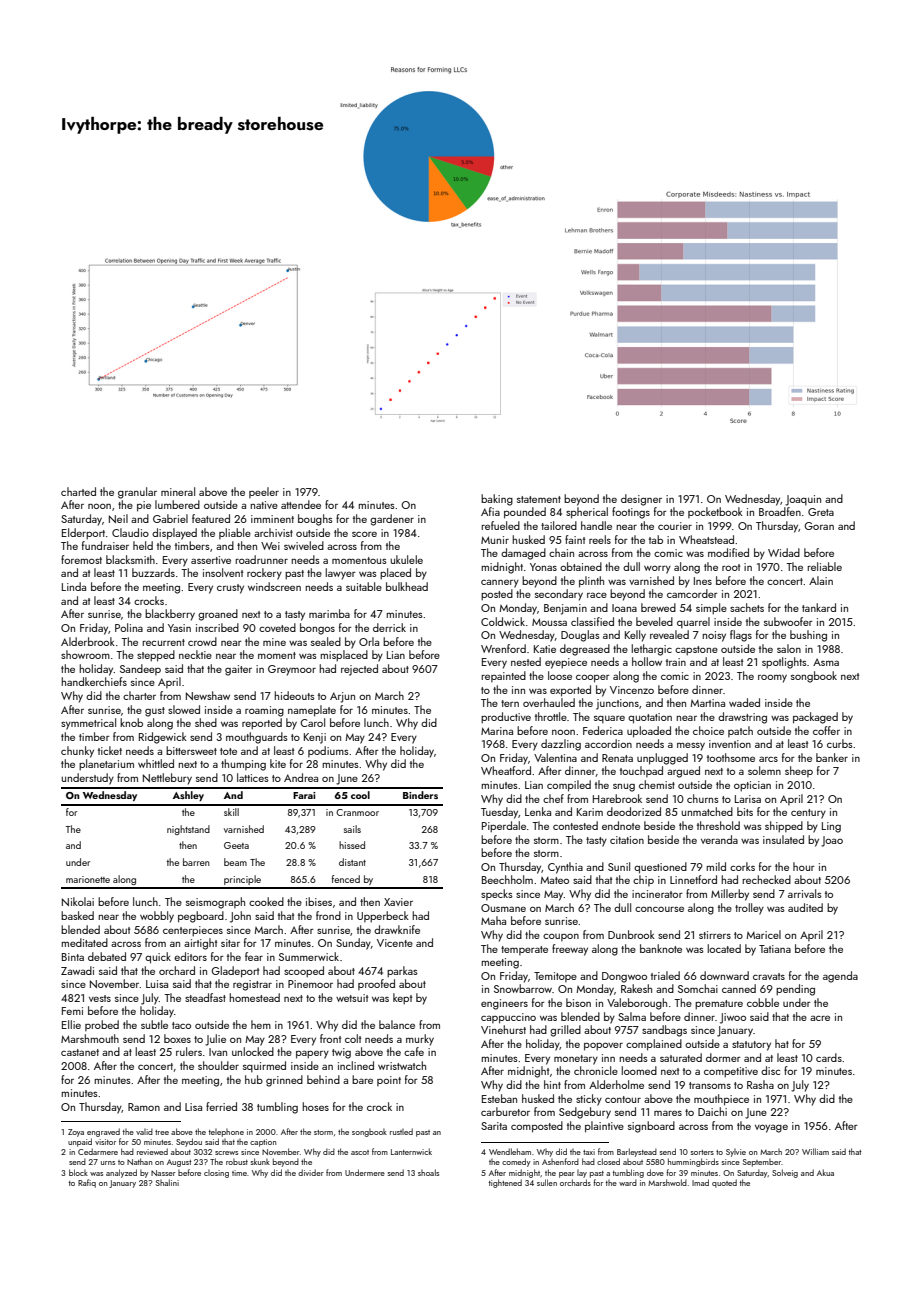  Describe the element at coordinates (825, 1172) in the document. I see `Akua` at that location.
